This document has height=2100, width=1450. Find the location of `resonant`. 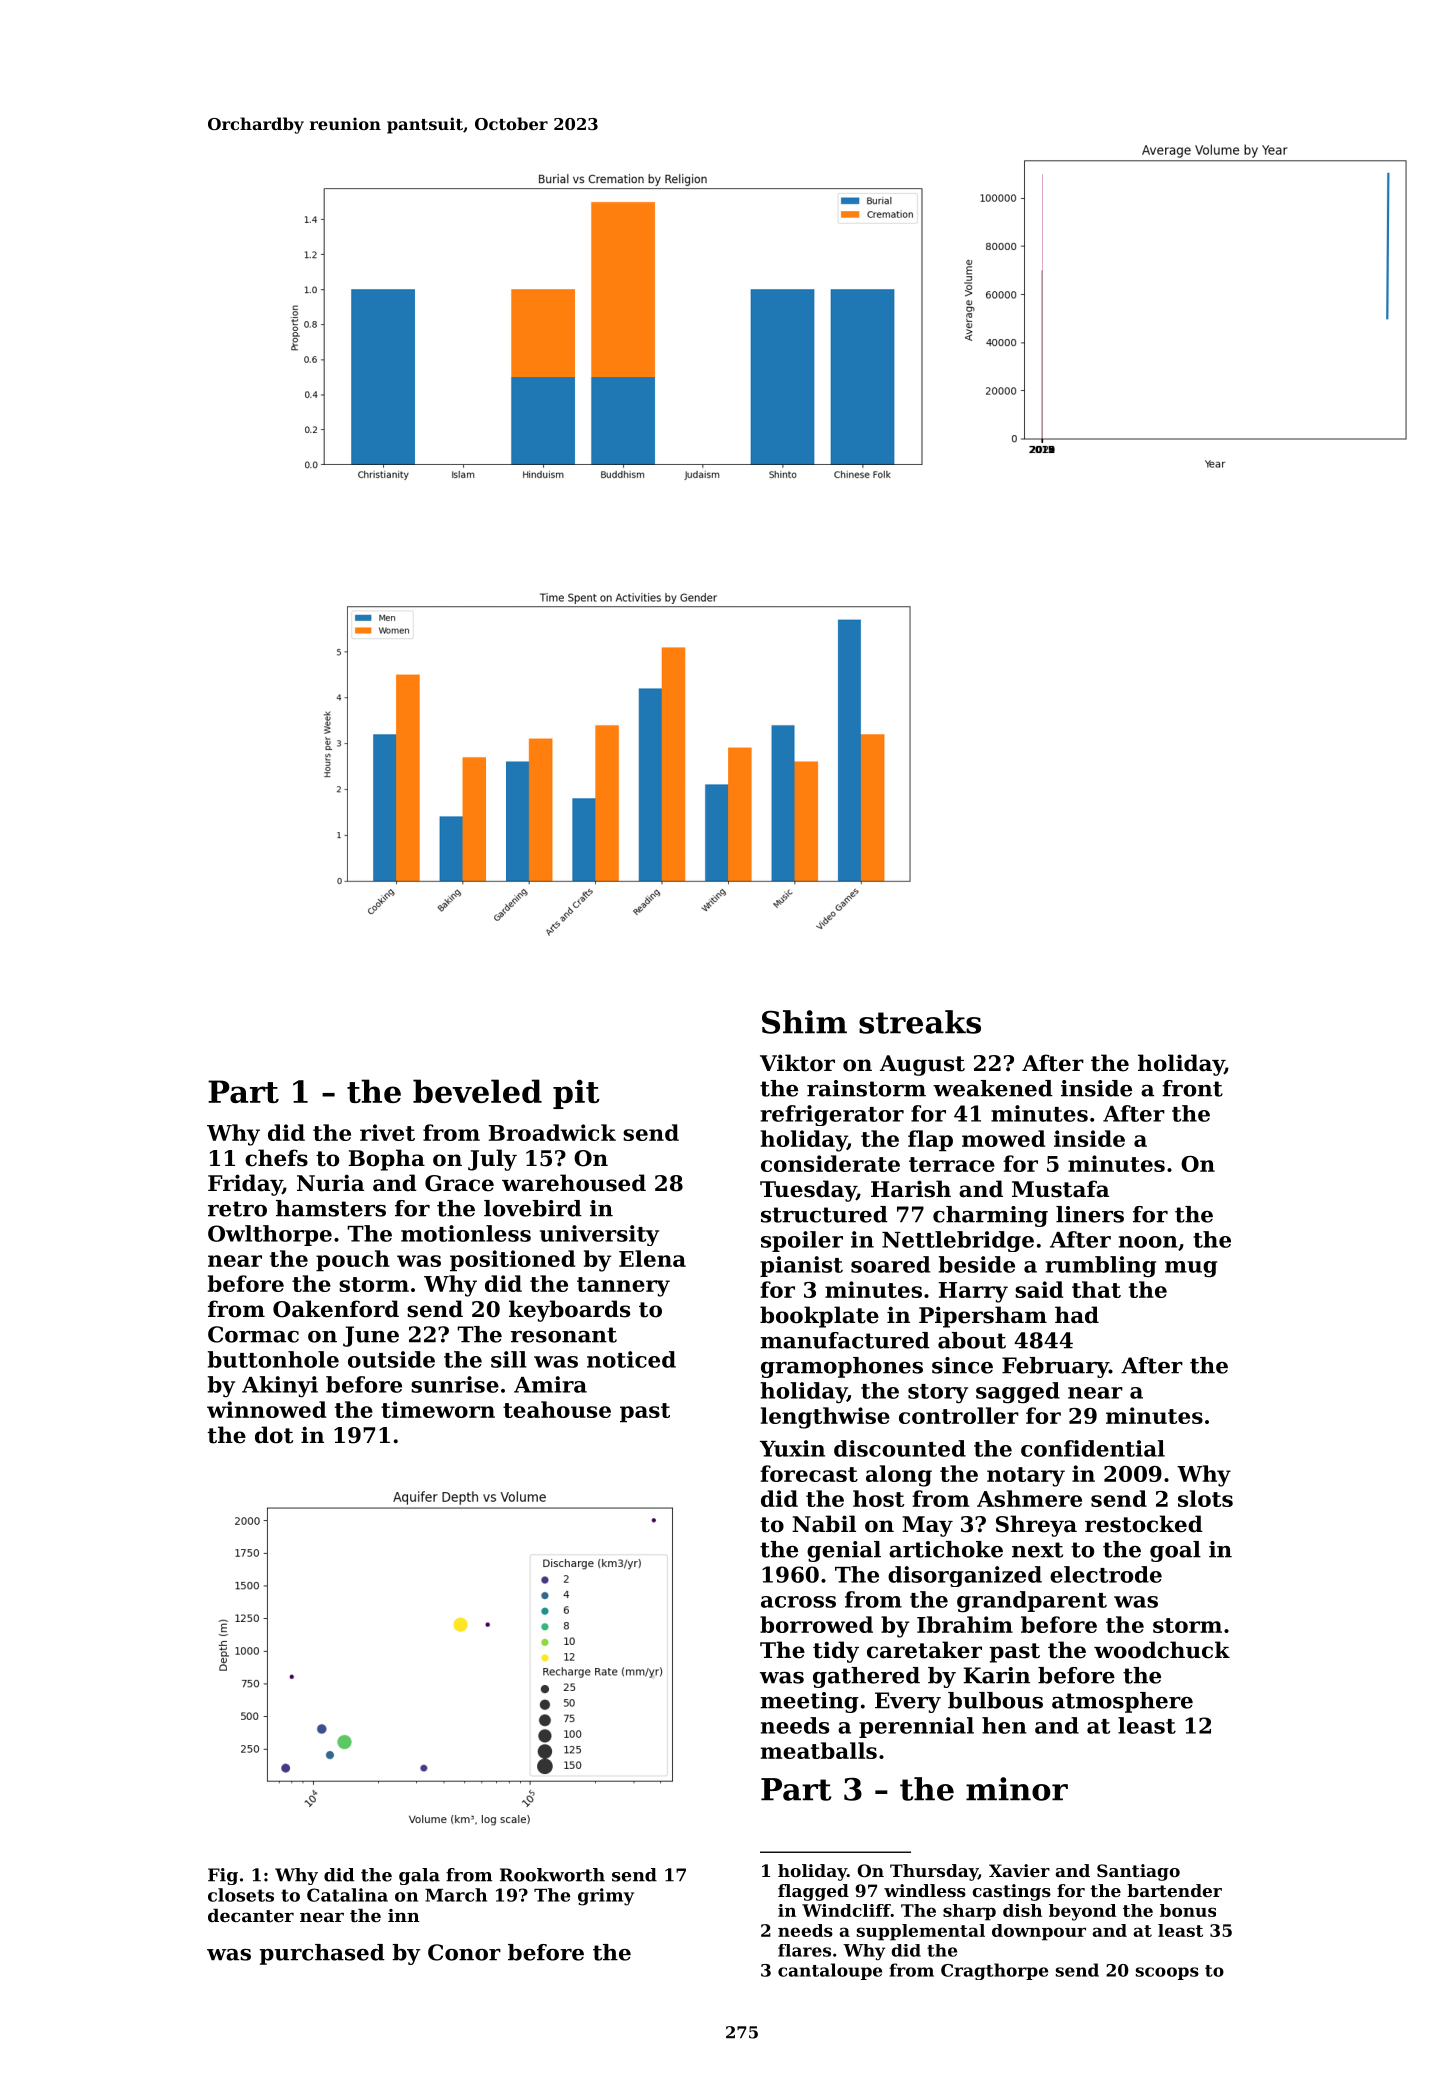

resonant is located at coordinates (564, 1335).
